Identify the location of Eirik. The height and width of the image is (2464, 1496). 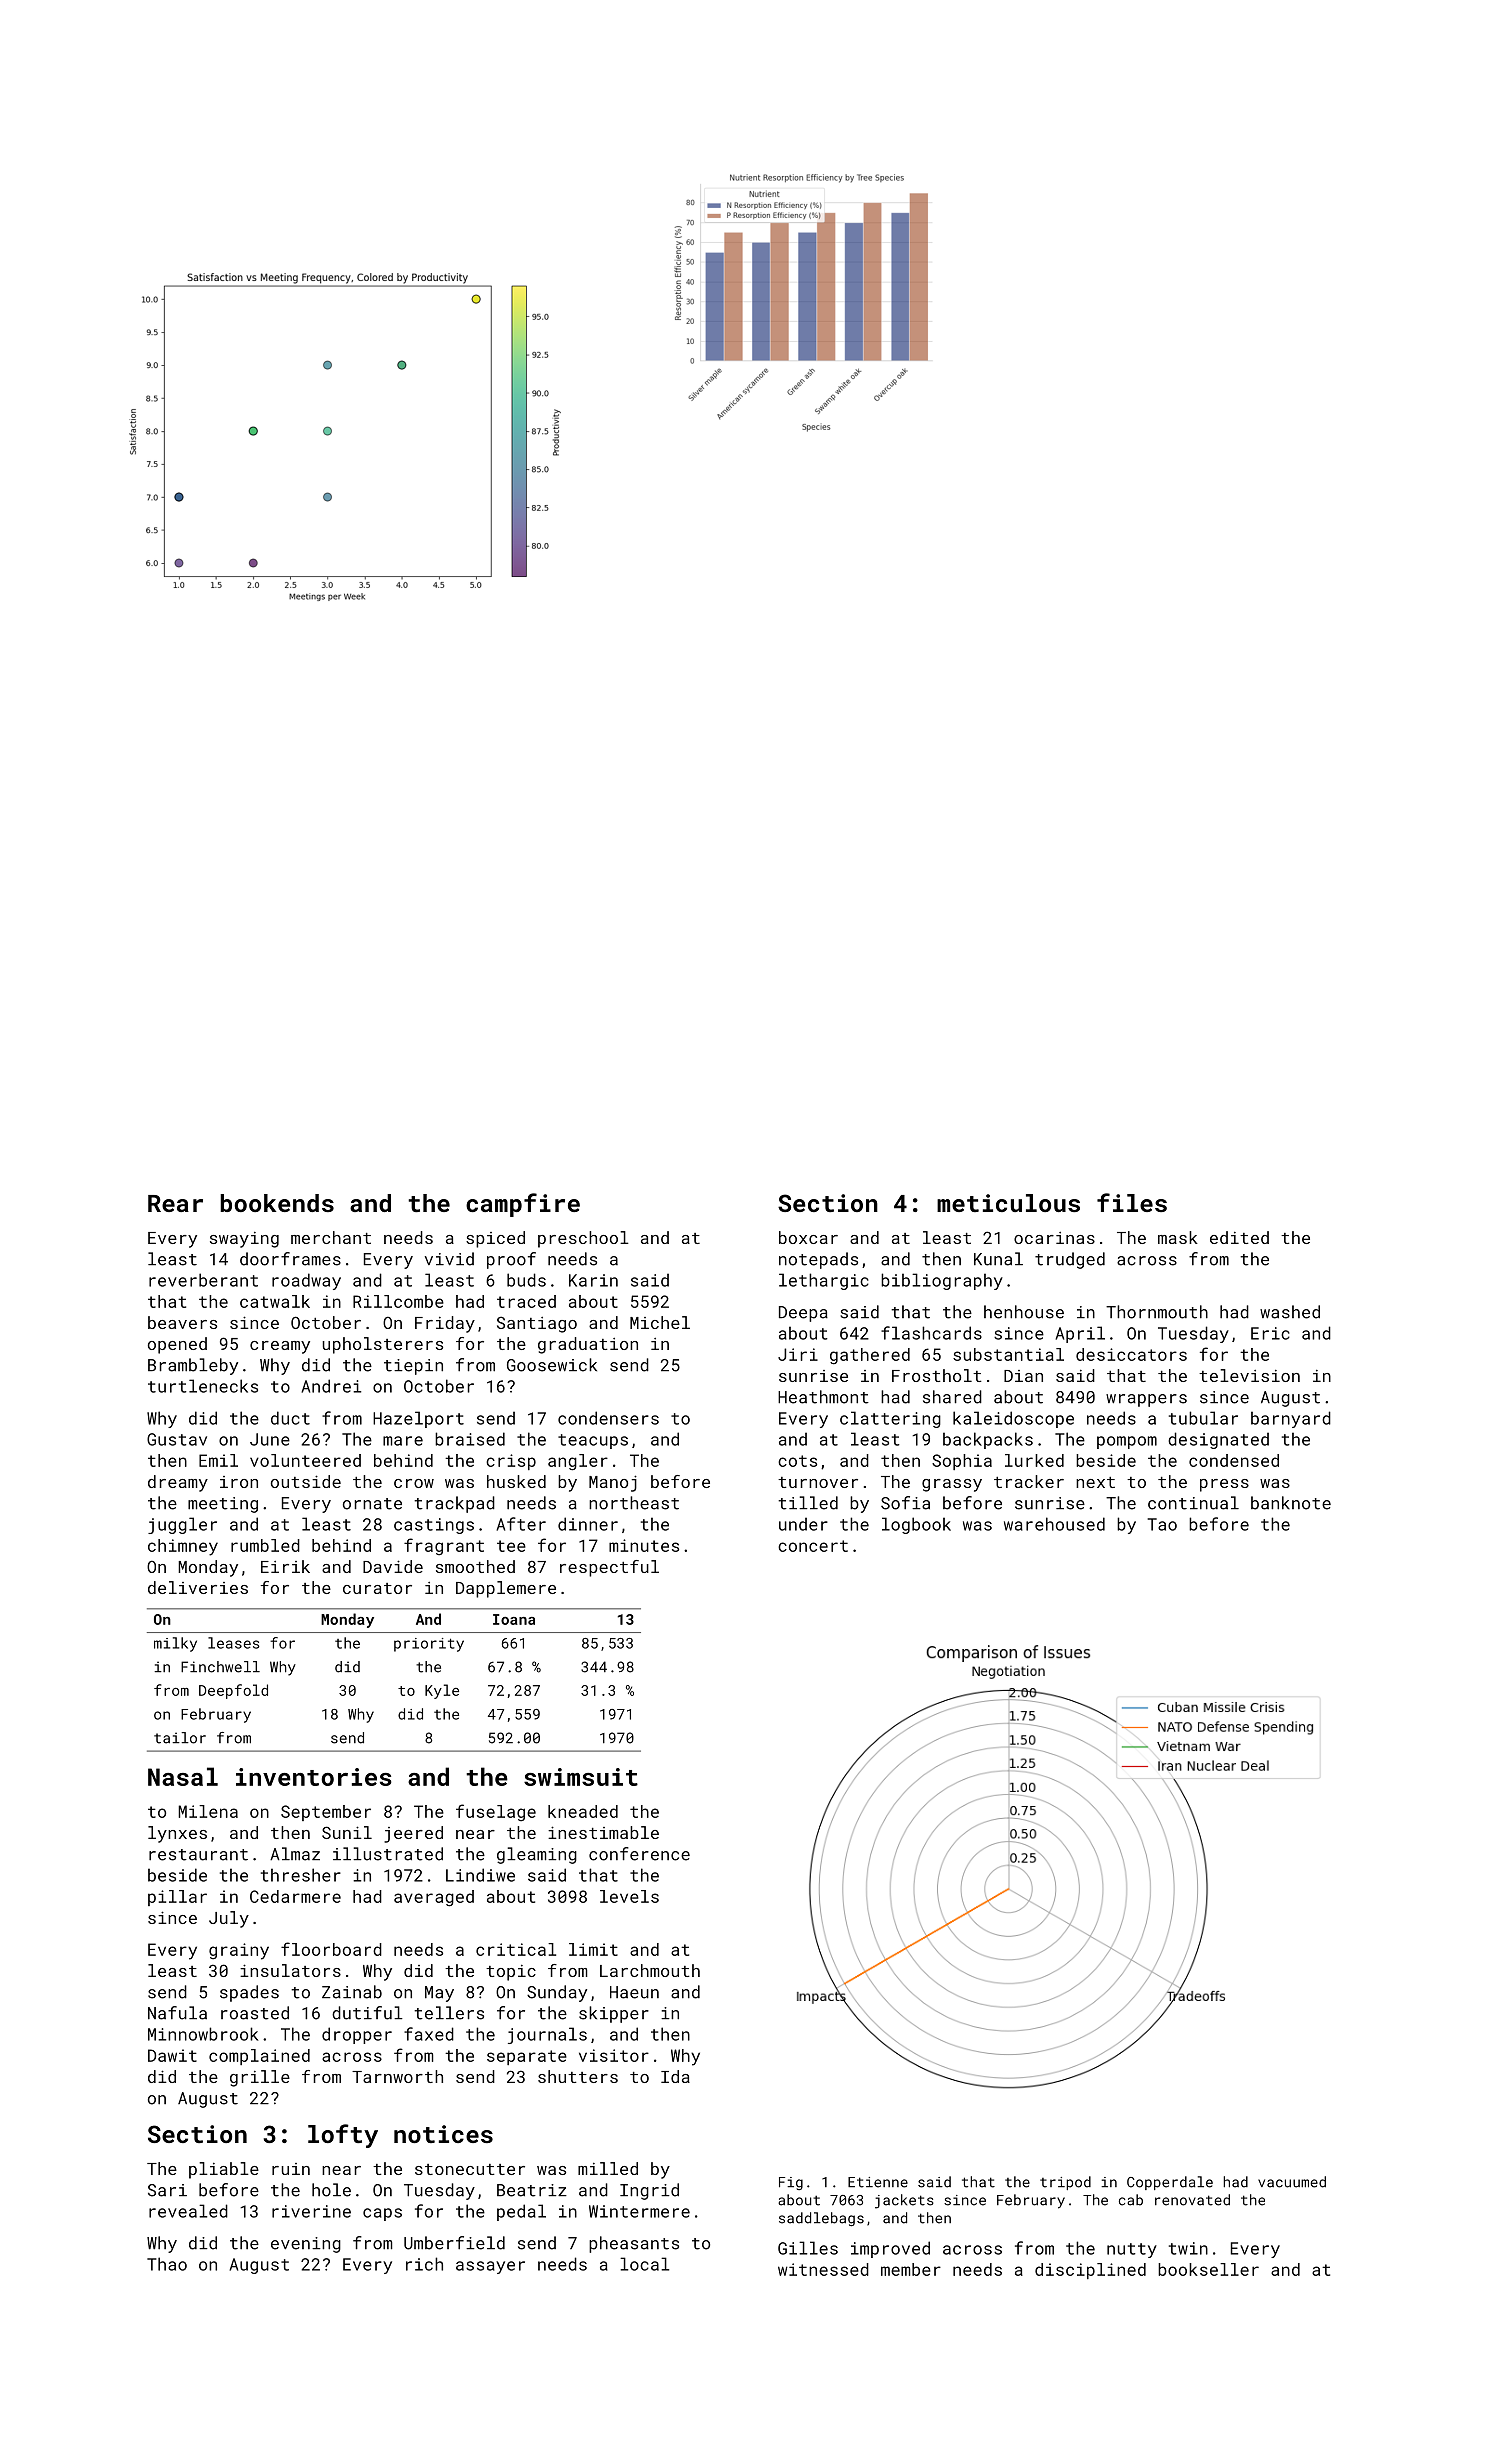
(285, 1566).
